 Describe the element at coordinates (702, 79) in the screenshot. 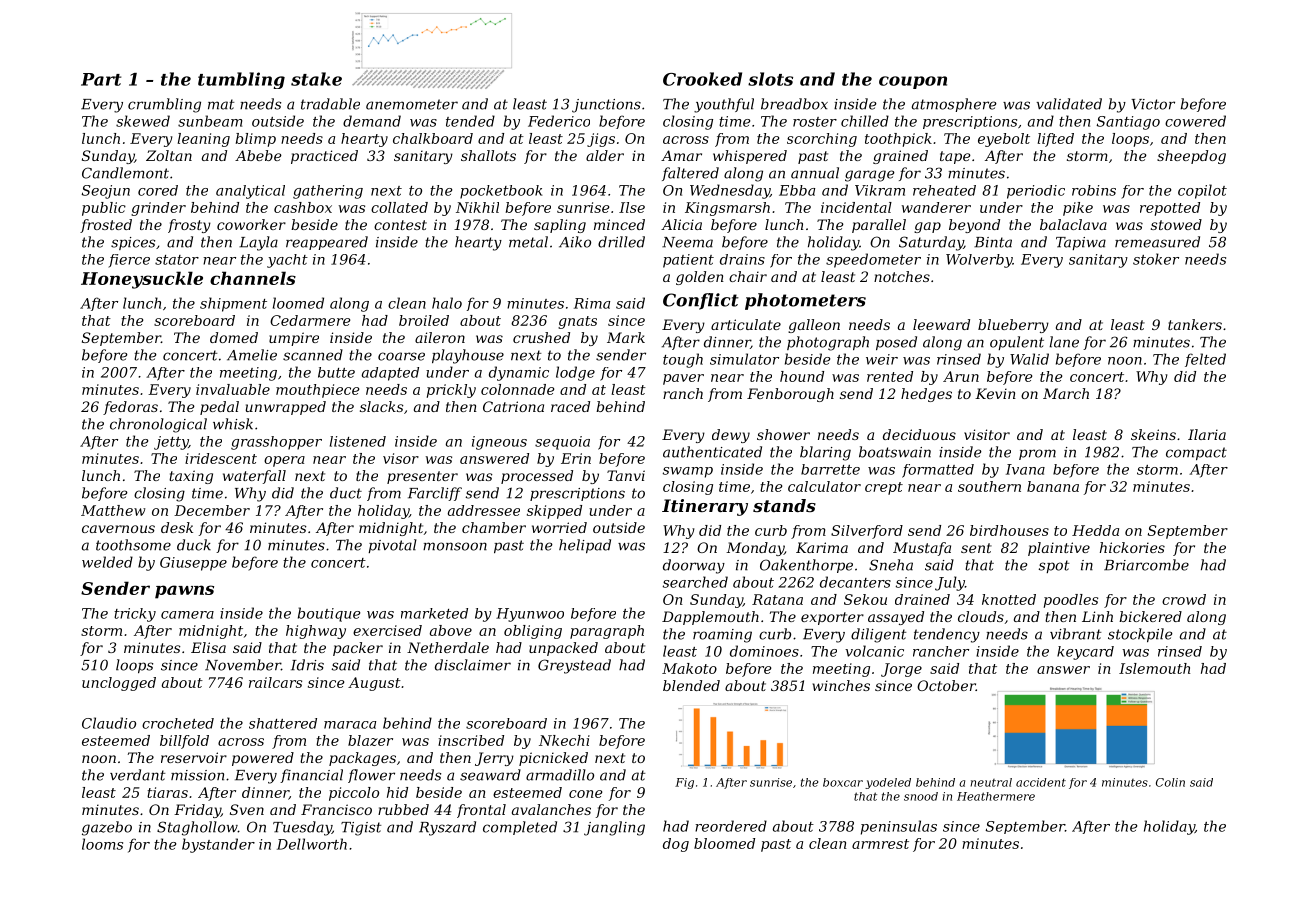

I see `Crooked` at that location.
